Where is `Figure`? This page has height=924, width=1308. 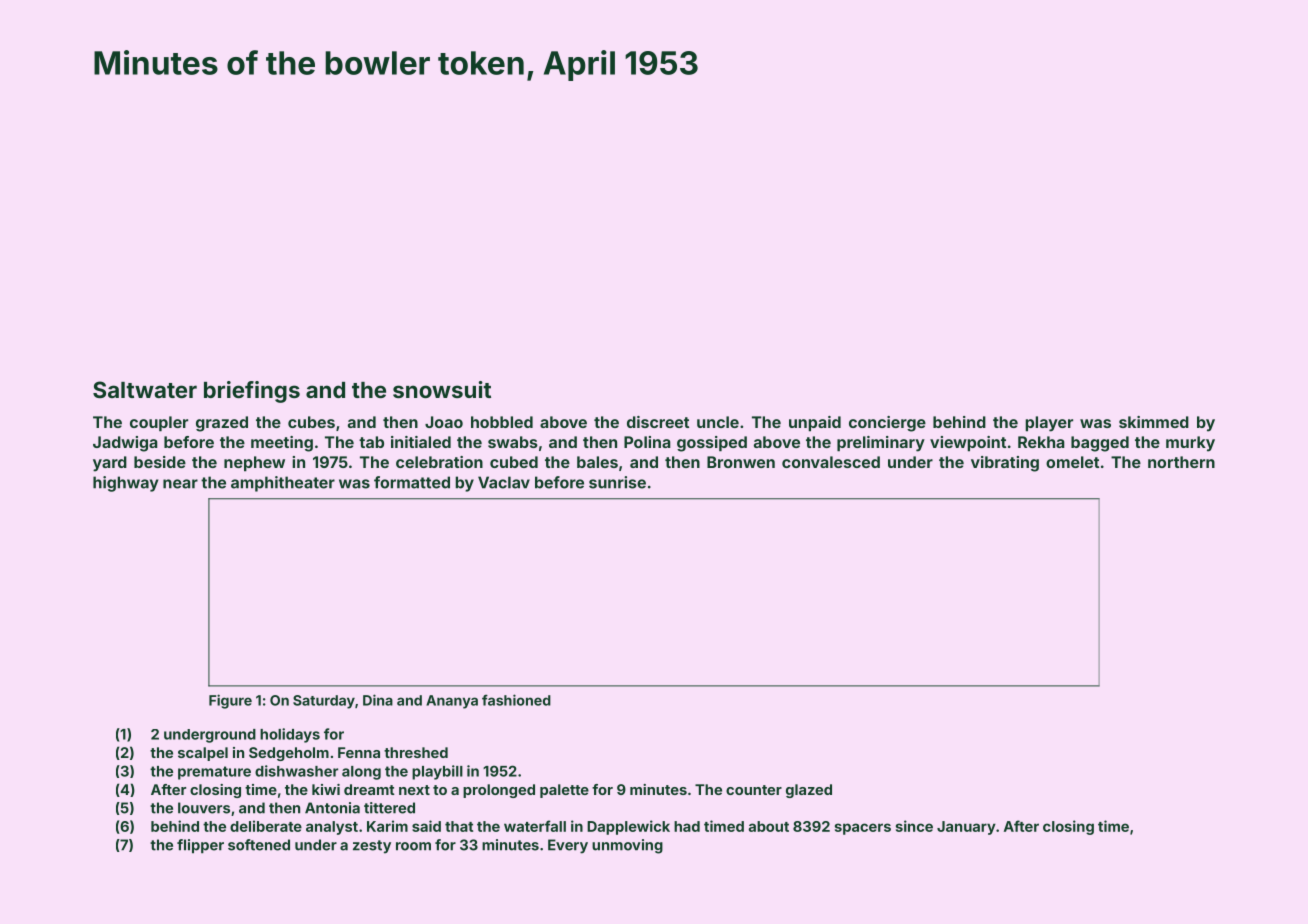 Figure is located at coordinates (230, 701).
